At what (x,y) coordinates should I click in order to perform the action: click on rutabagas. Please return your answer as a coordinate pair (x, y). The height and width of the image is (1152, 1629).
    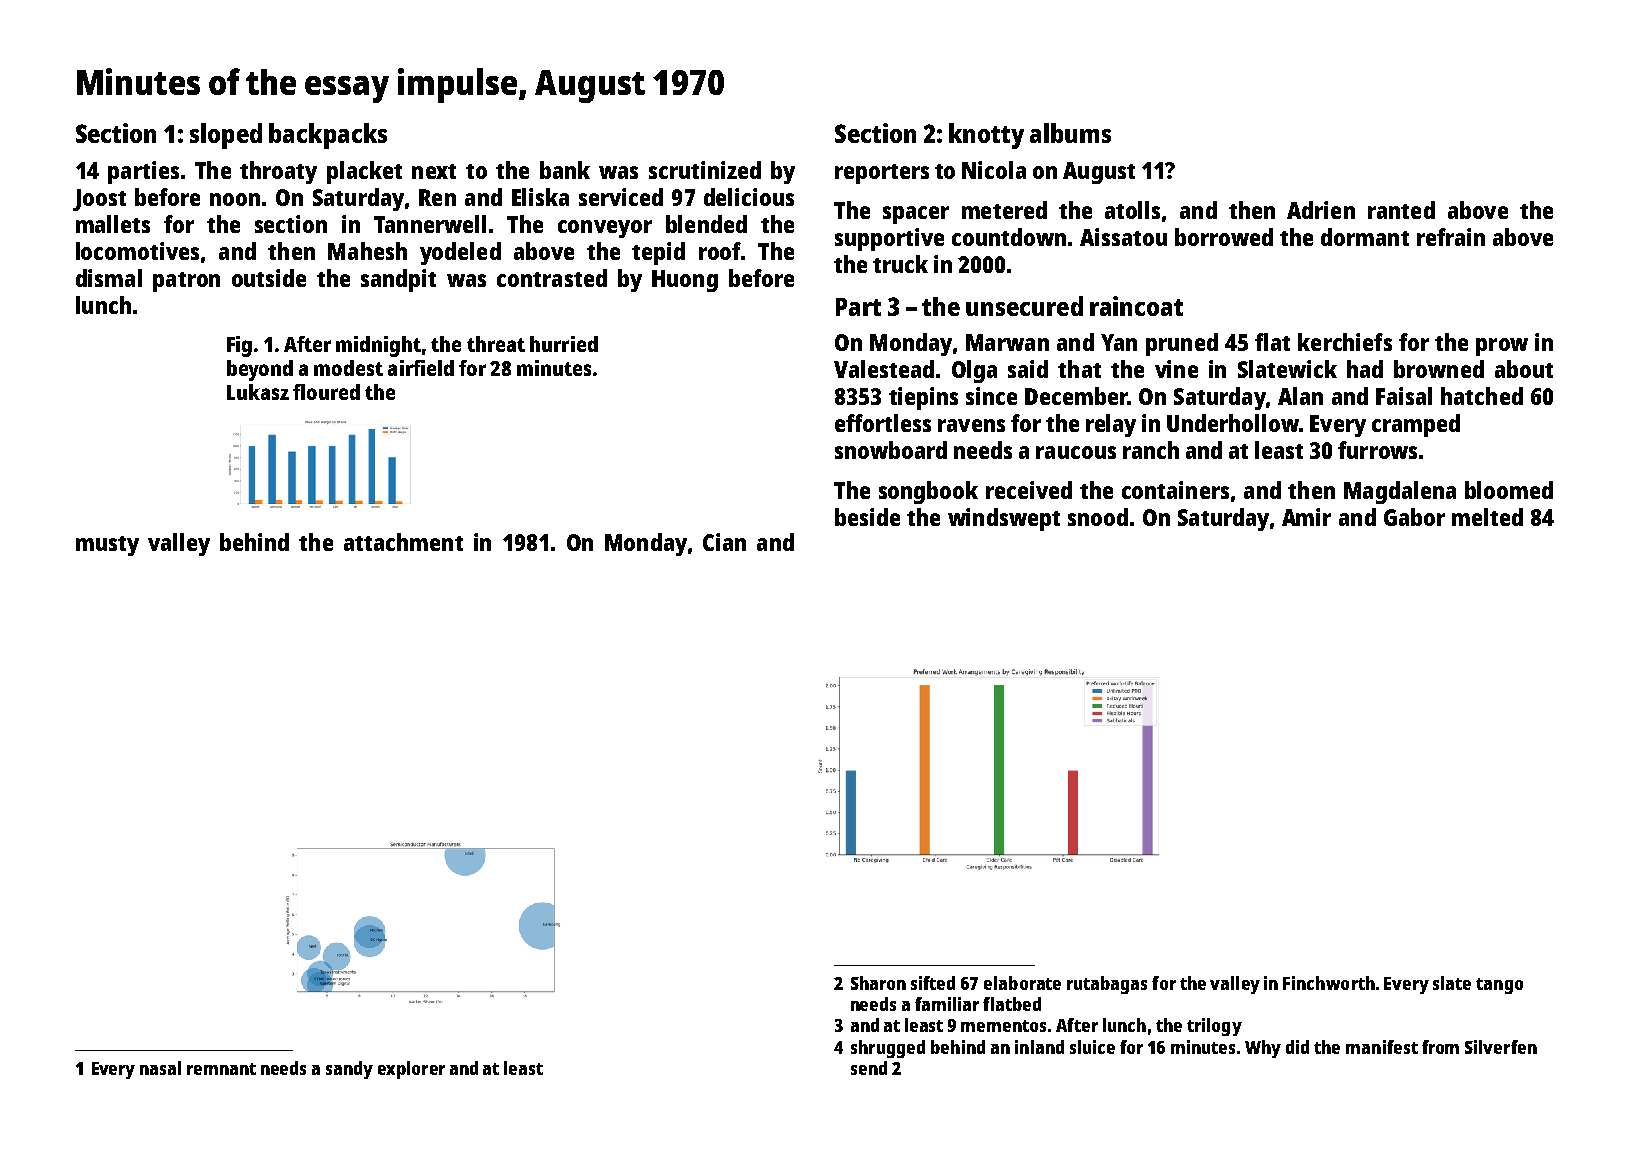
    Looking at the image, I should click on (1107, 985).
